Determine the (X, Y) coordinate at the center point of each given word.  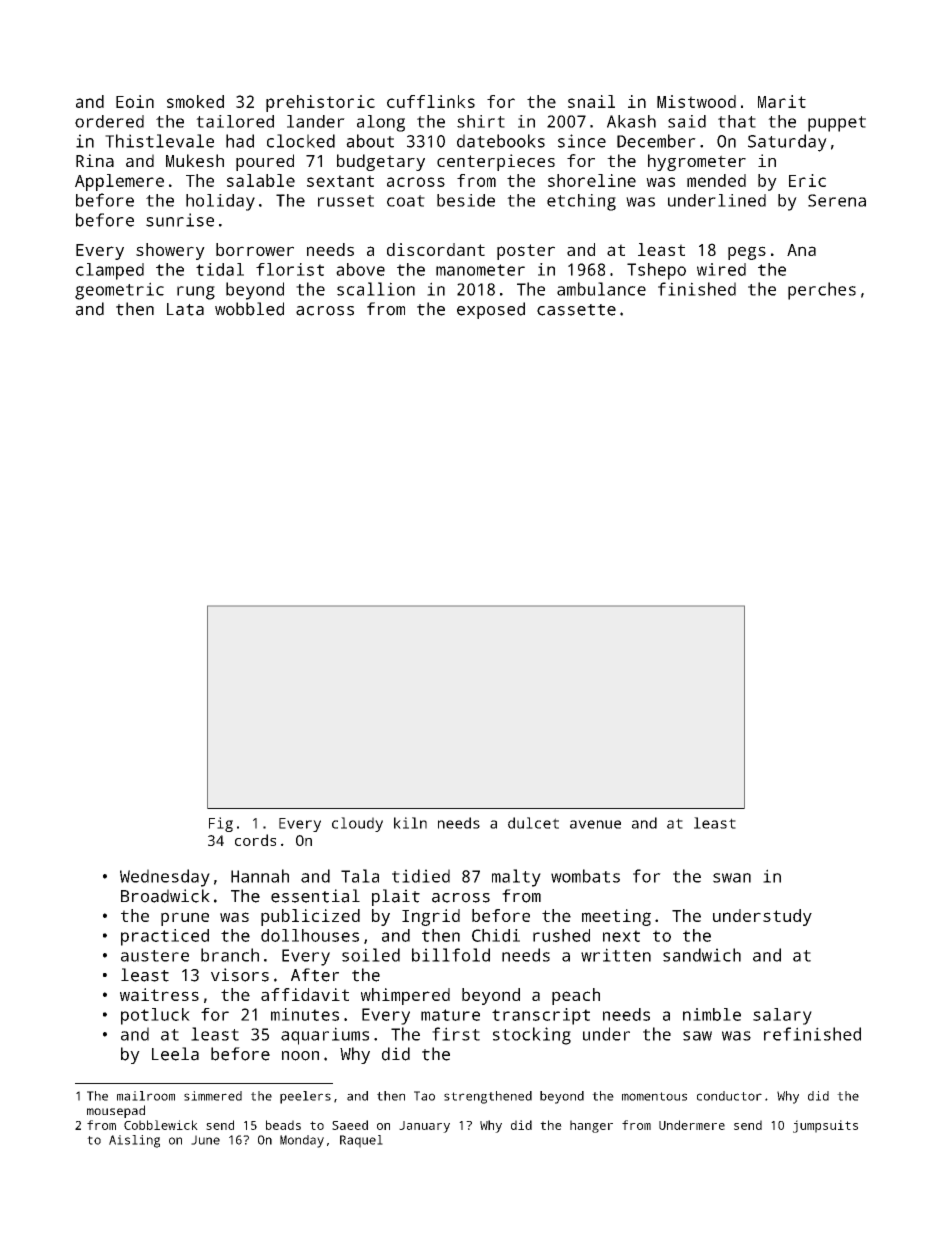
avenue (595, 824)
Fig (221, 824)
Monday (302, 1141)
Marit (782, 101)
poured (265, 162)
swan (732, 878)
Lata (185, 309)
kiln (410, 823)
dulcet (533, 823)
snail (591, 101)
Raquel (361, 1141)
